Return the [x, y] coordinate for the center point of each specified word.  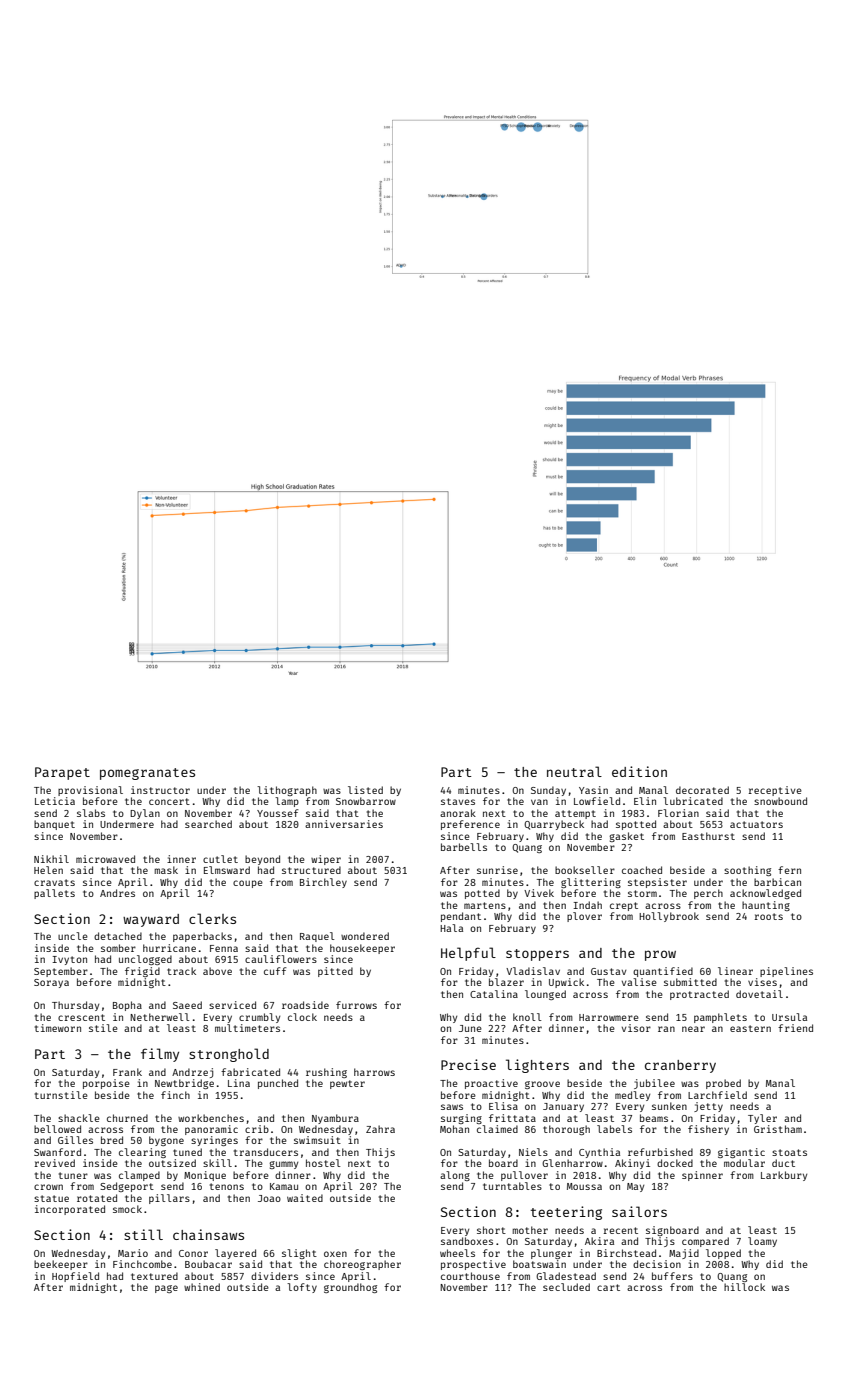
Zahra [380, 1129]
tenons [227, 1186]
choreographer [362, 1265]
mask [166, 870]
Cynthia [599, 1153]
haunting [766, 906]
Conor [193, 1253]
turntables [512, 1186]
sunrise [497, 870]
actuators [756, 824]
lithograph [287, 791]
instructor [160, 790]
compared [705, 1242]
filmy [160, 1055]
